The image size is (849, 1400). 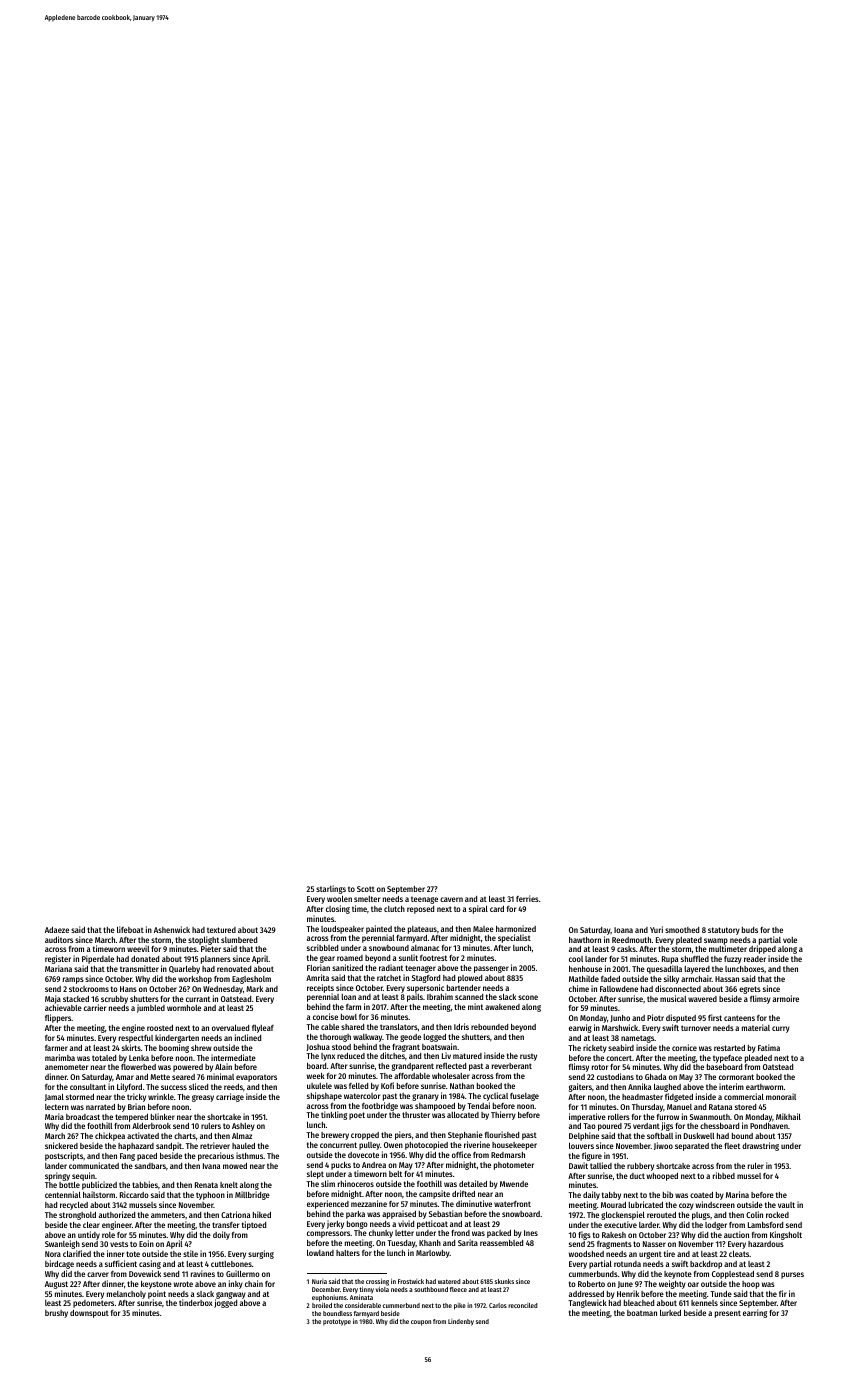 What do you see at coordinates (242, 1136) in the screenshot?
I see `Almaz` at bounding box center [242, 1136].
